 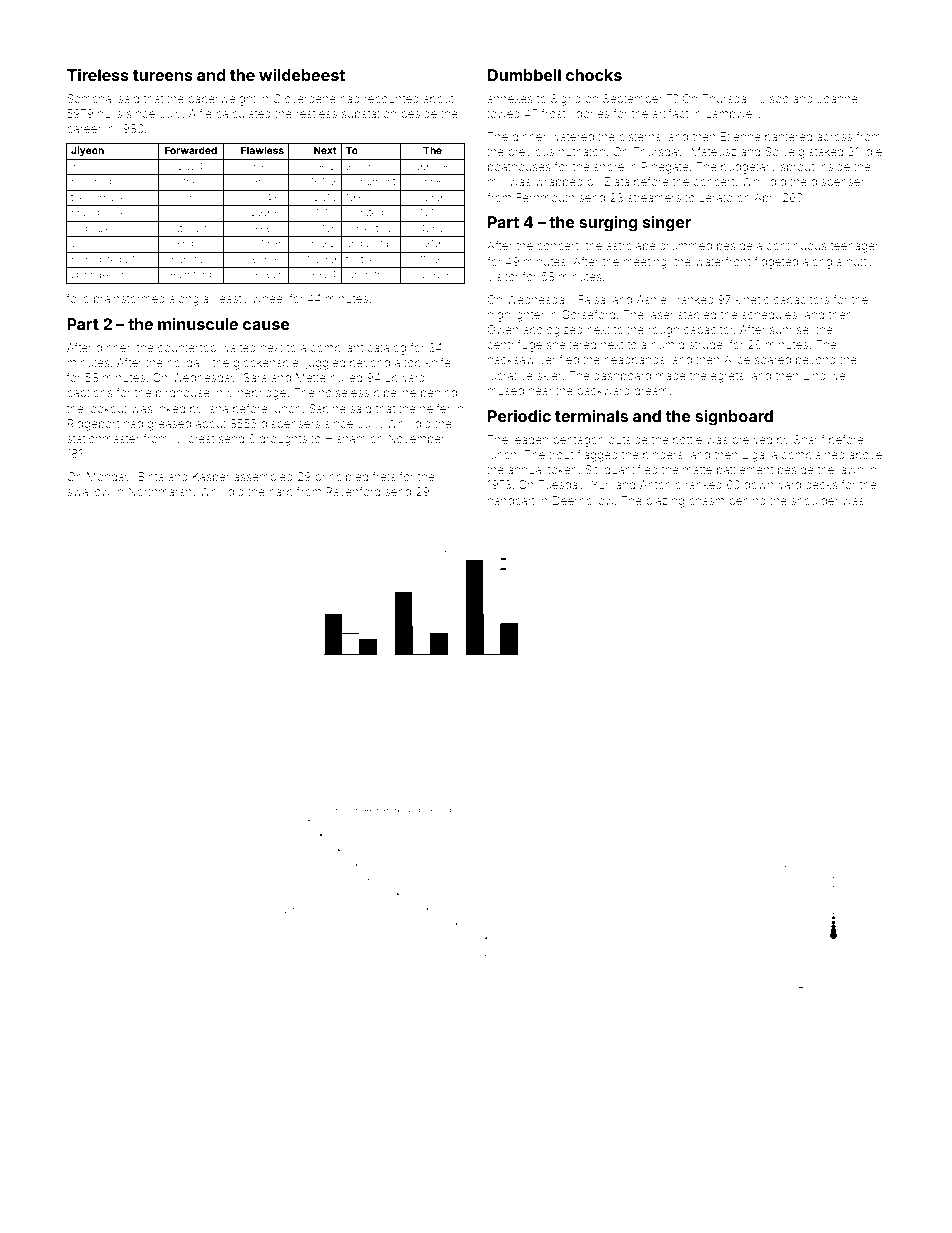 What do you see at coordinates (524, 75) in the screenshot?
I see `Dumbbell` at bounding box center [524, 75].
